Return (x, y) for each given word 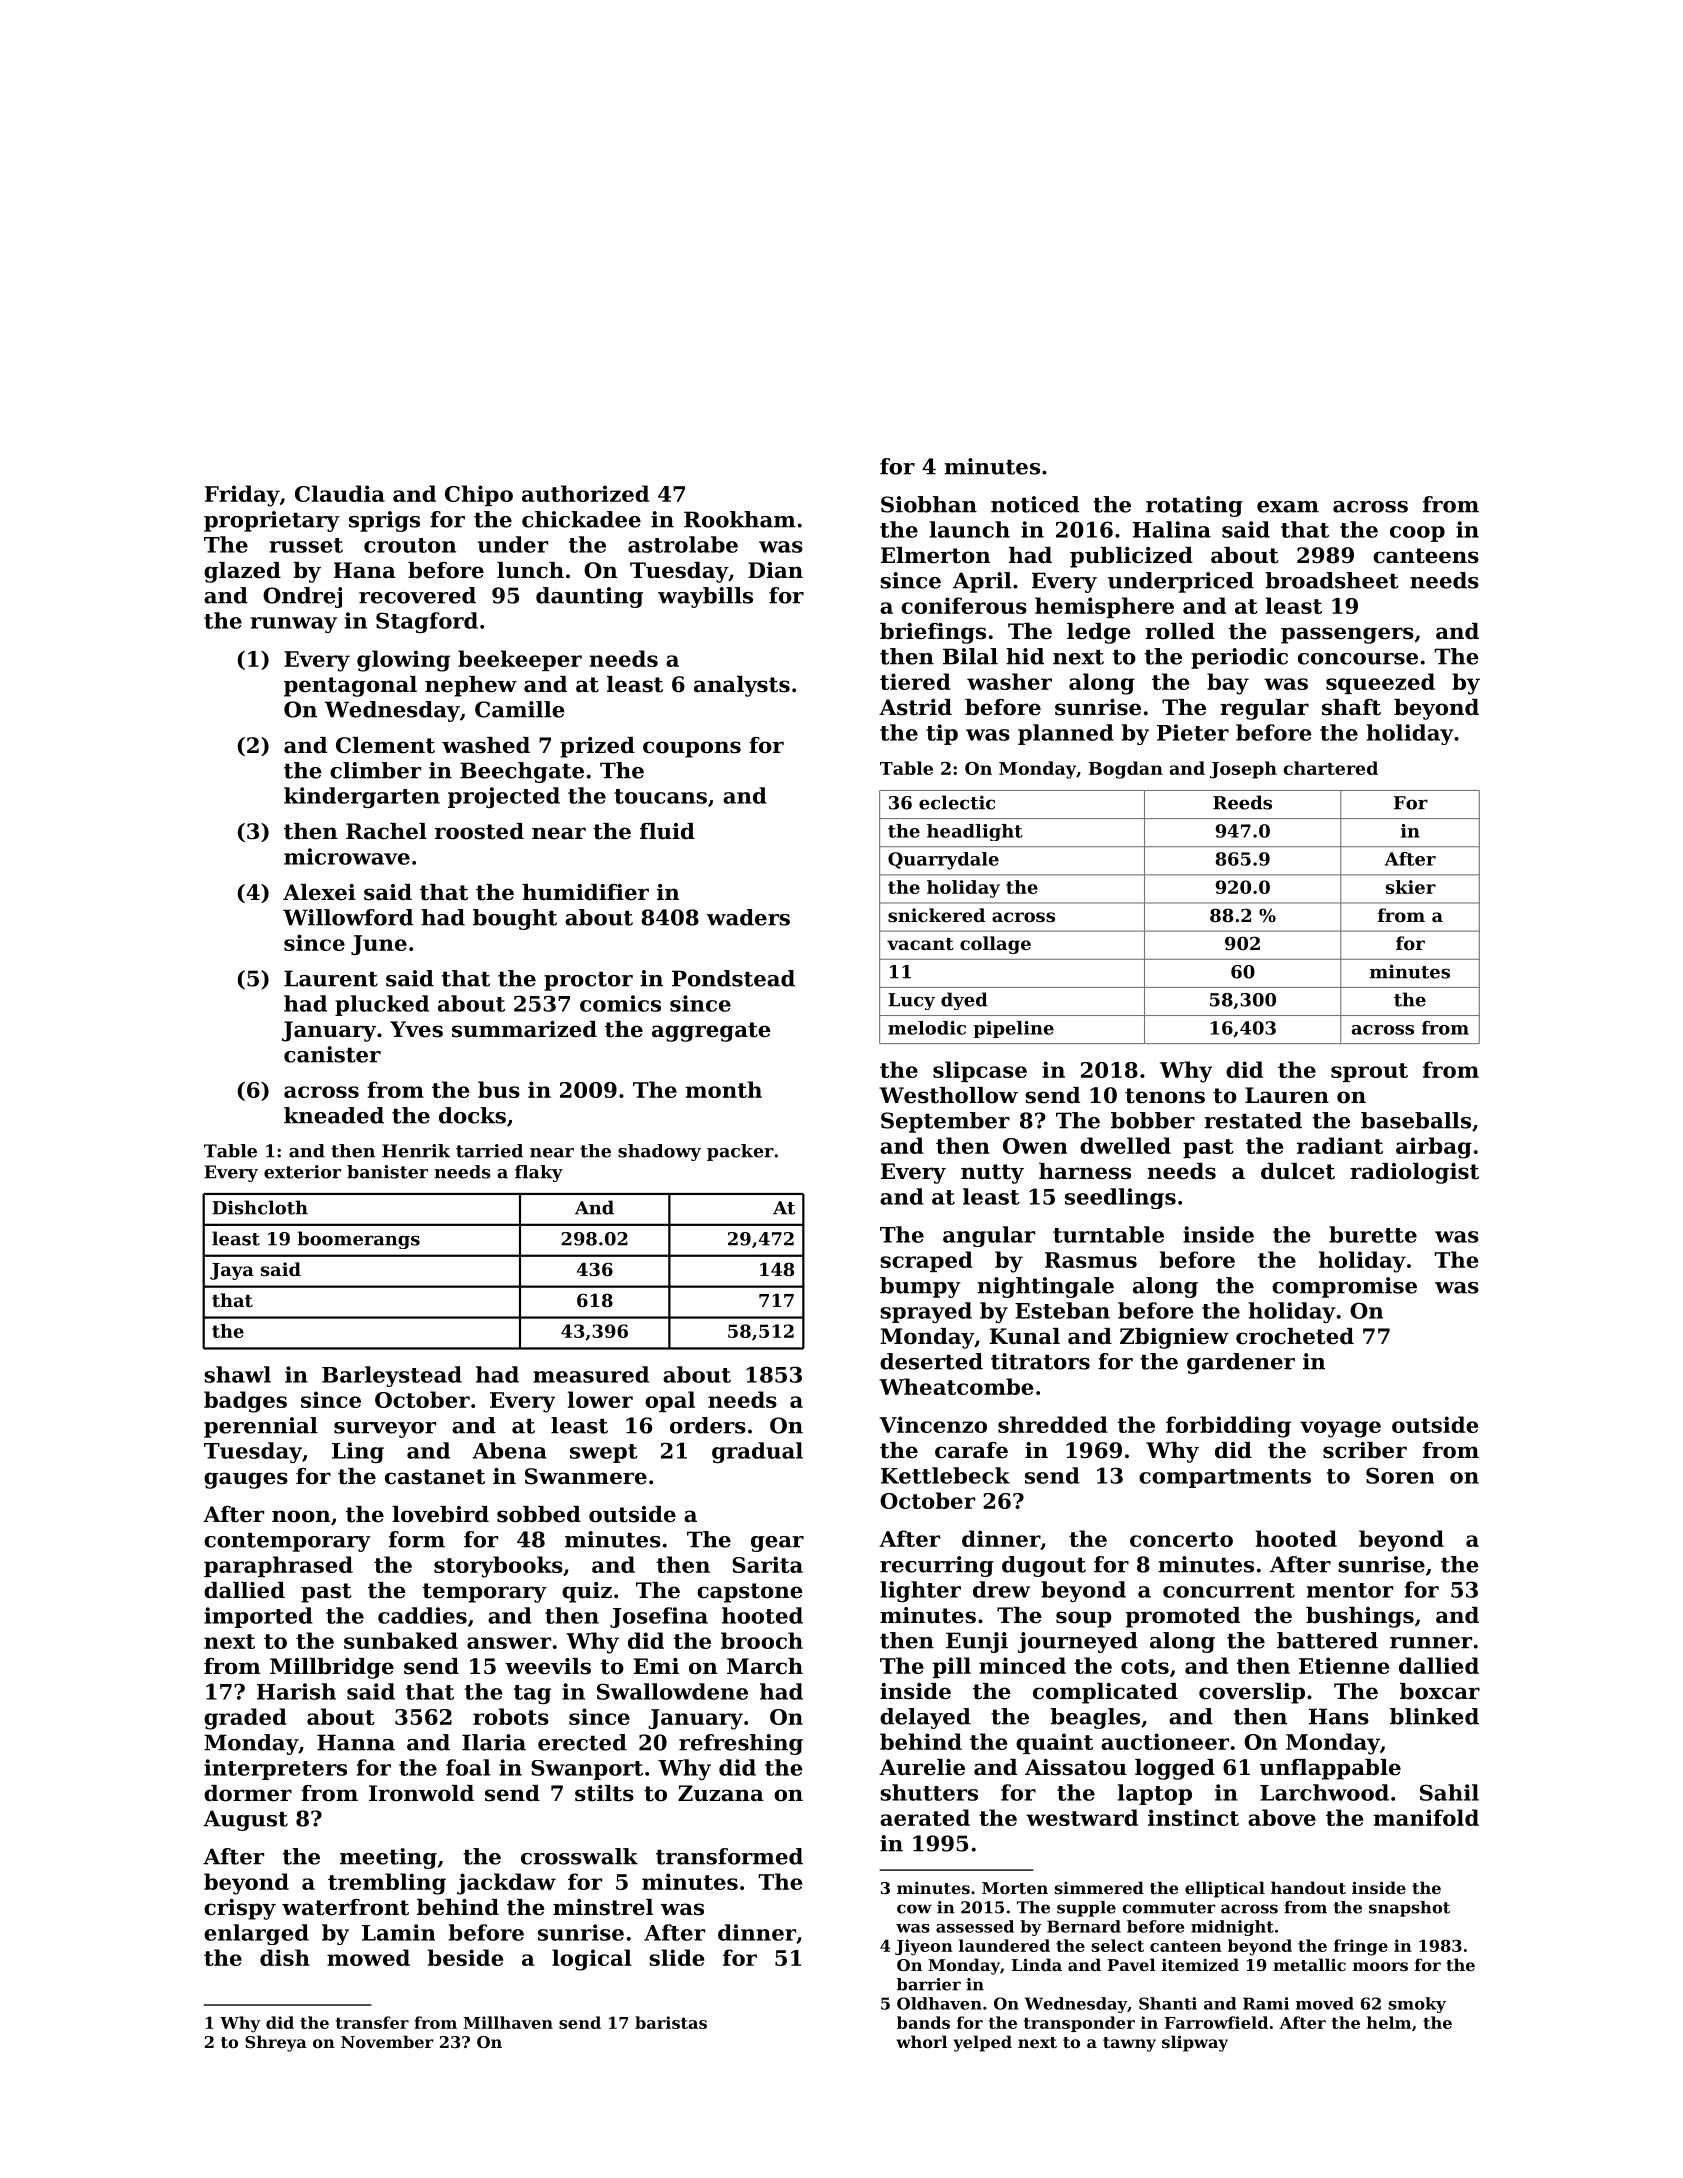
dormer (248, 1793)
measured (591, 1374)
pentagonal (350, 686)
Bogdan (1126, 770)
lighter (920, 1591)
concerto (1181, 1539)
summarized (524, 1029)
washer (1009, 681)
